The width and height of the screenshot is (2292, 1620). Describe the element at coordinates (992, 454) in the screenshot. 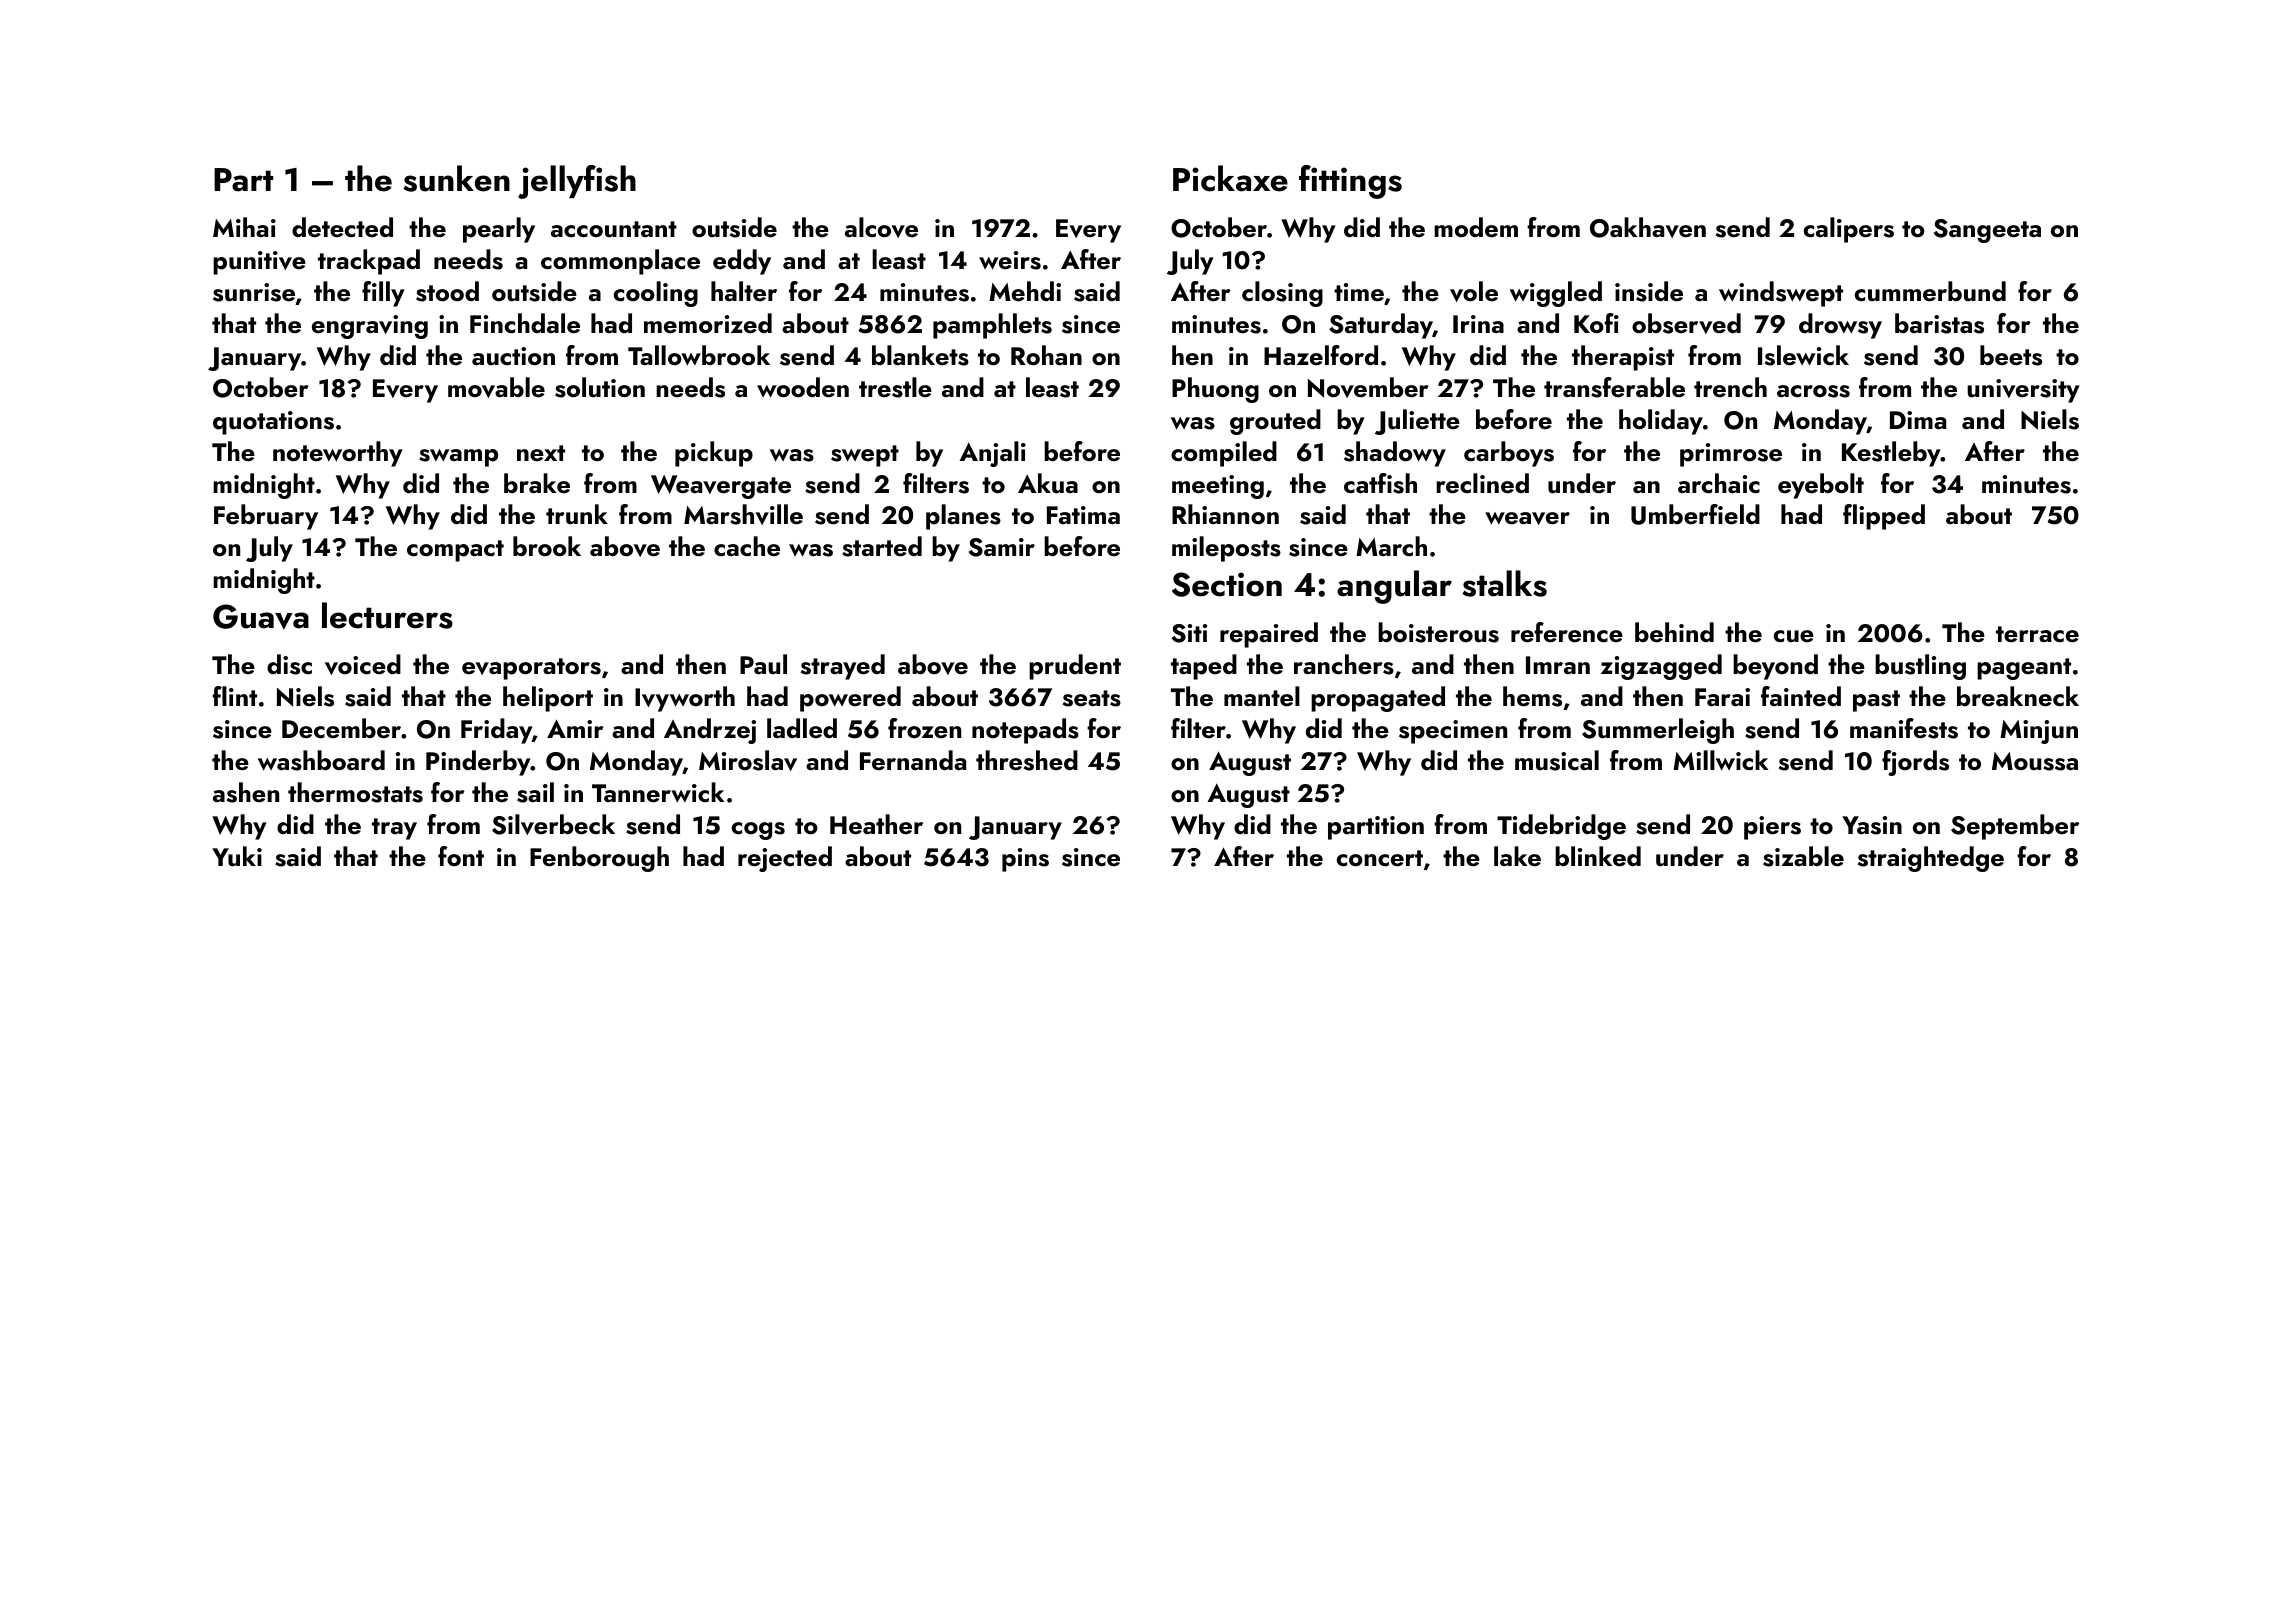

I see `Anjali` at that location.
